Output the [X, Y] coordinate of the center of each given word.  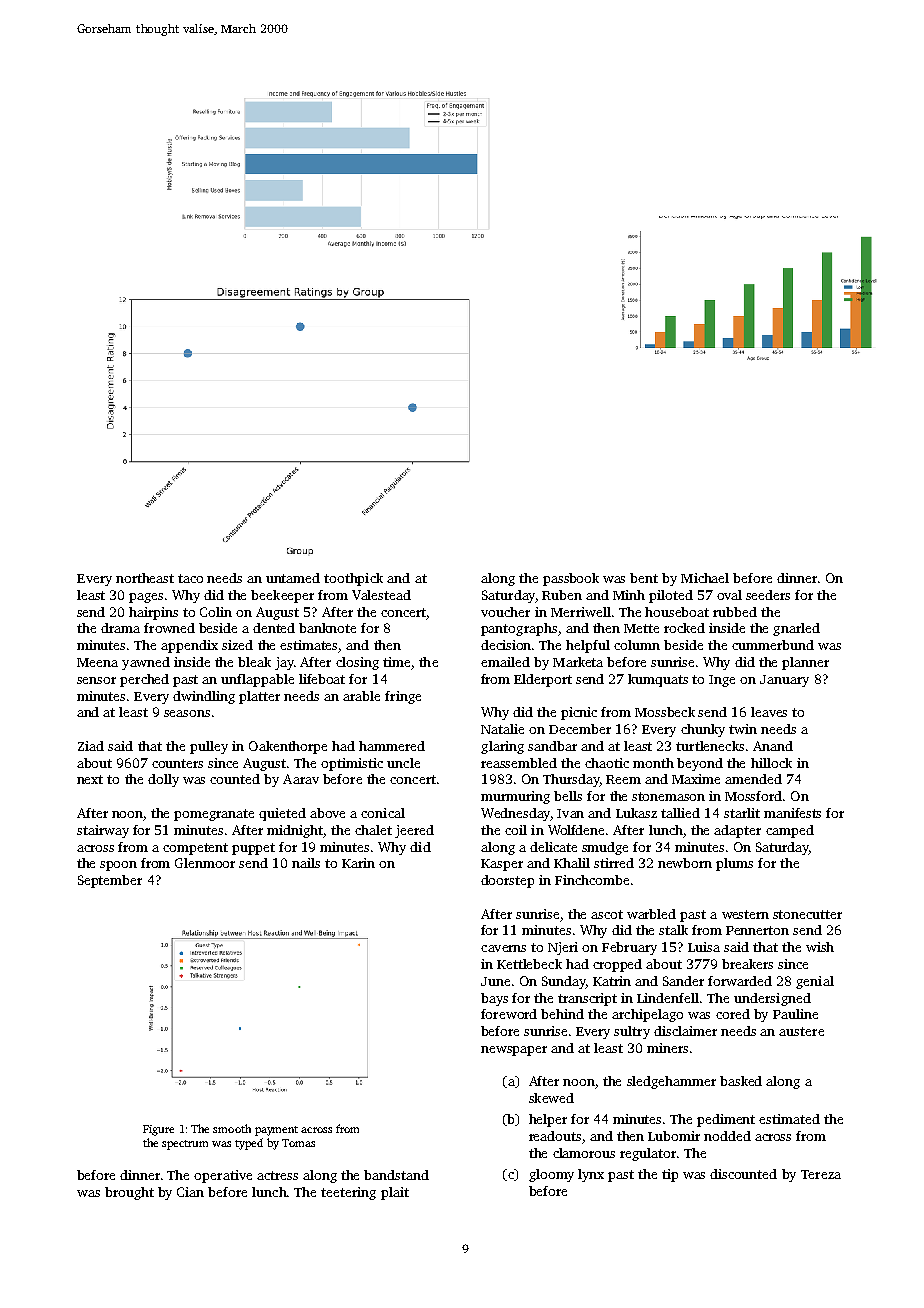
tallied [680, 813]
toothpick [353, 579]
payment [276, 1131]
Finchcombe [592, 880]
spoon [118, 866]
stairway [103, 831]
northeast [145, 578]
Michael [705, 578]
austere [801, 1031]
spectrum [185, 1145]
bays [494, 999]
